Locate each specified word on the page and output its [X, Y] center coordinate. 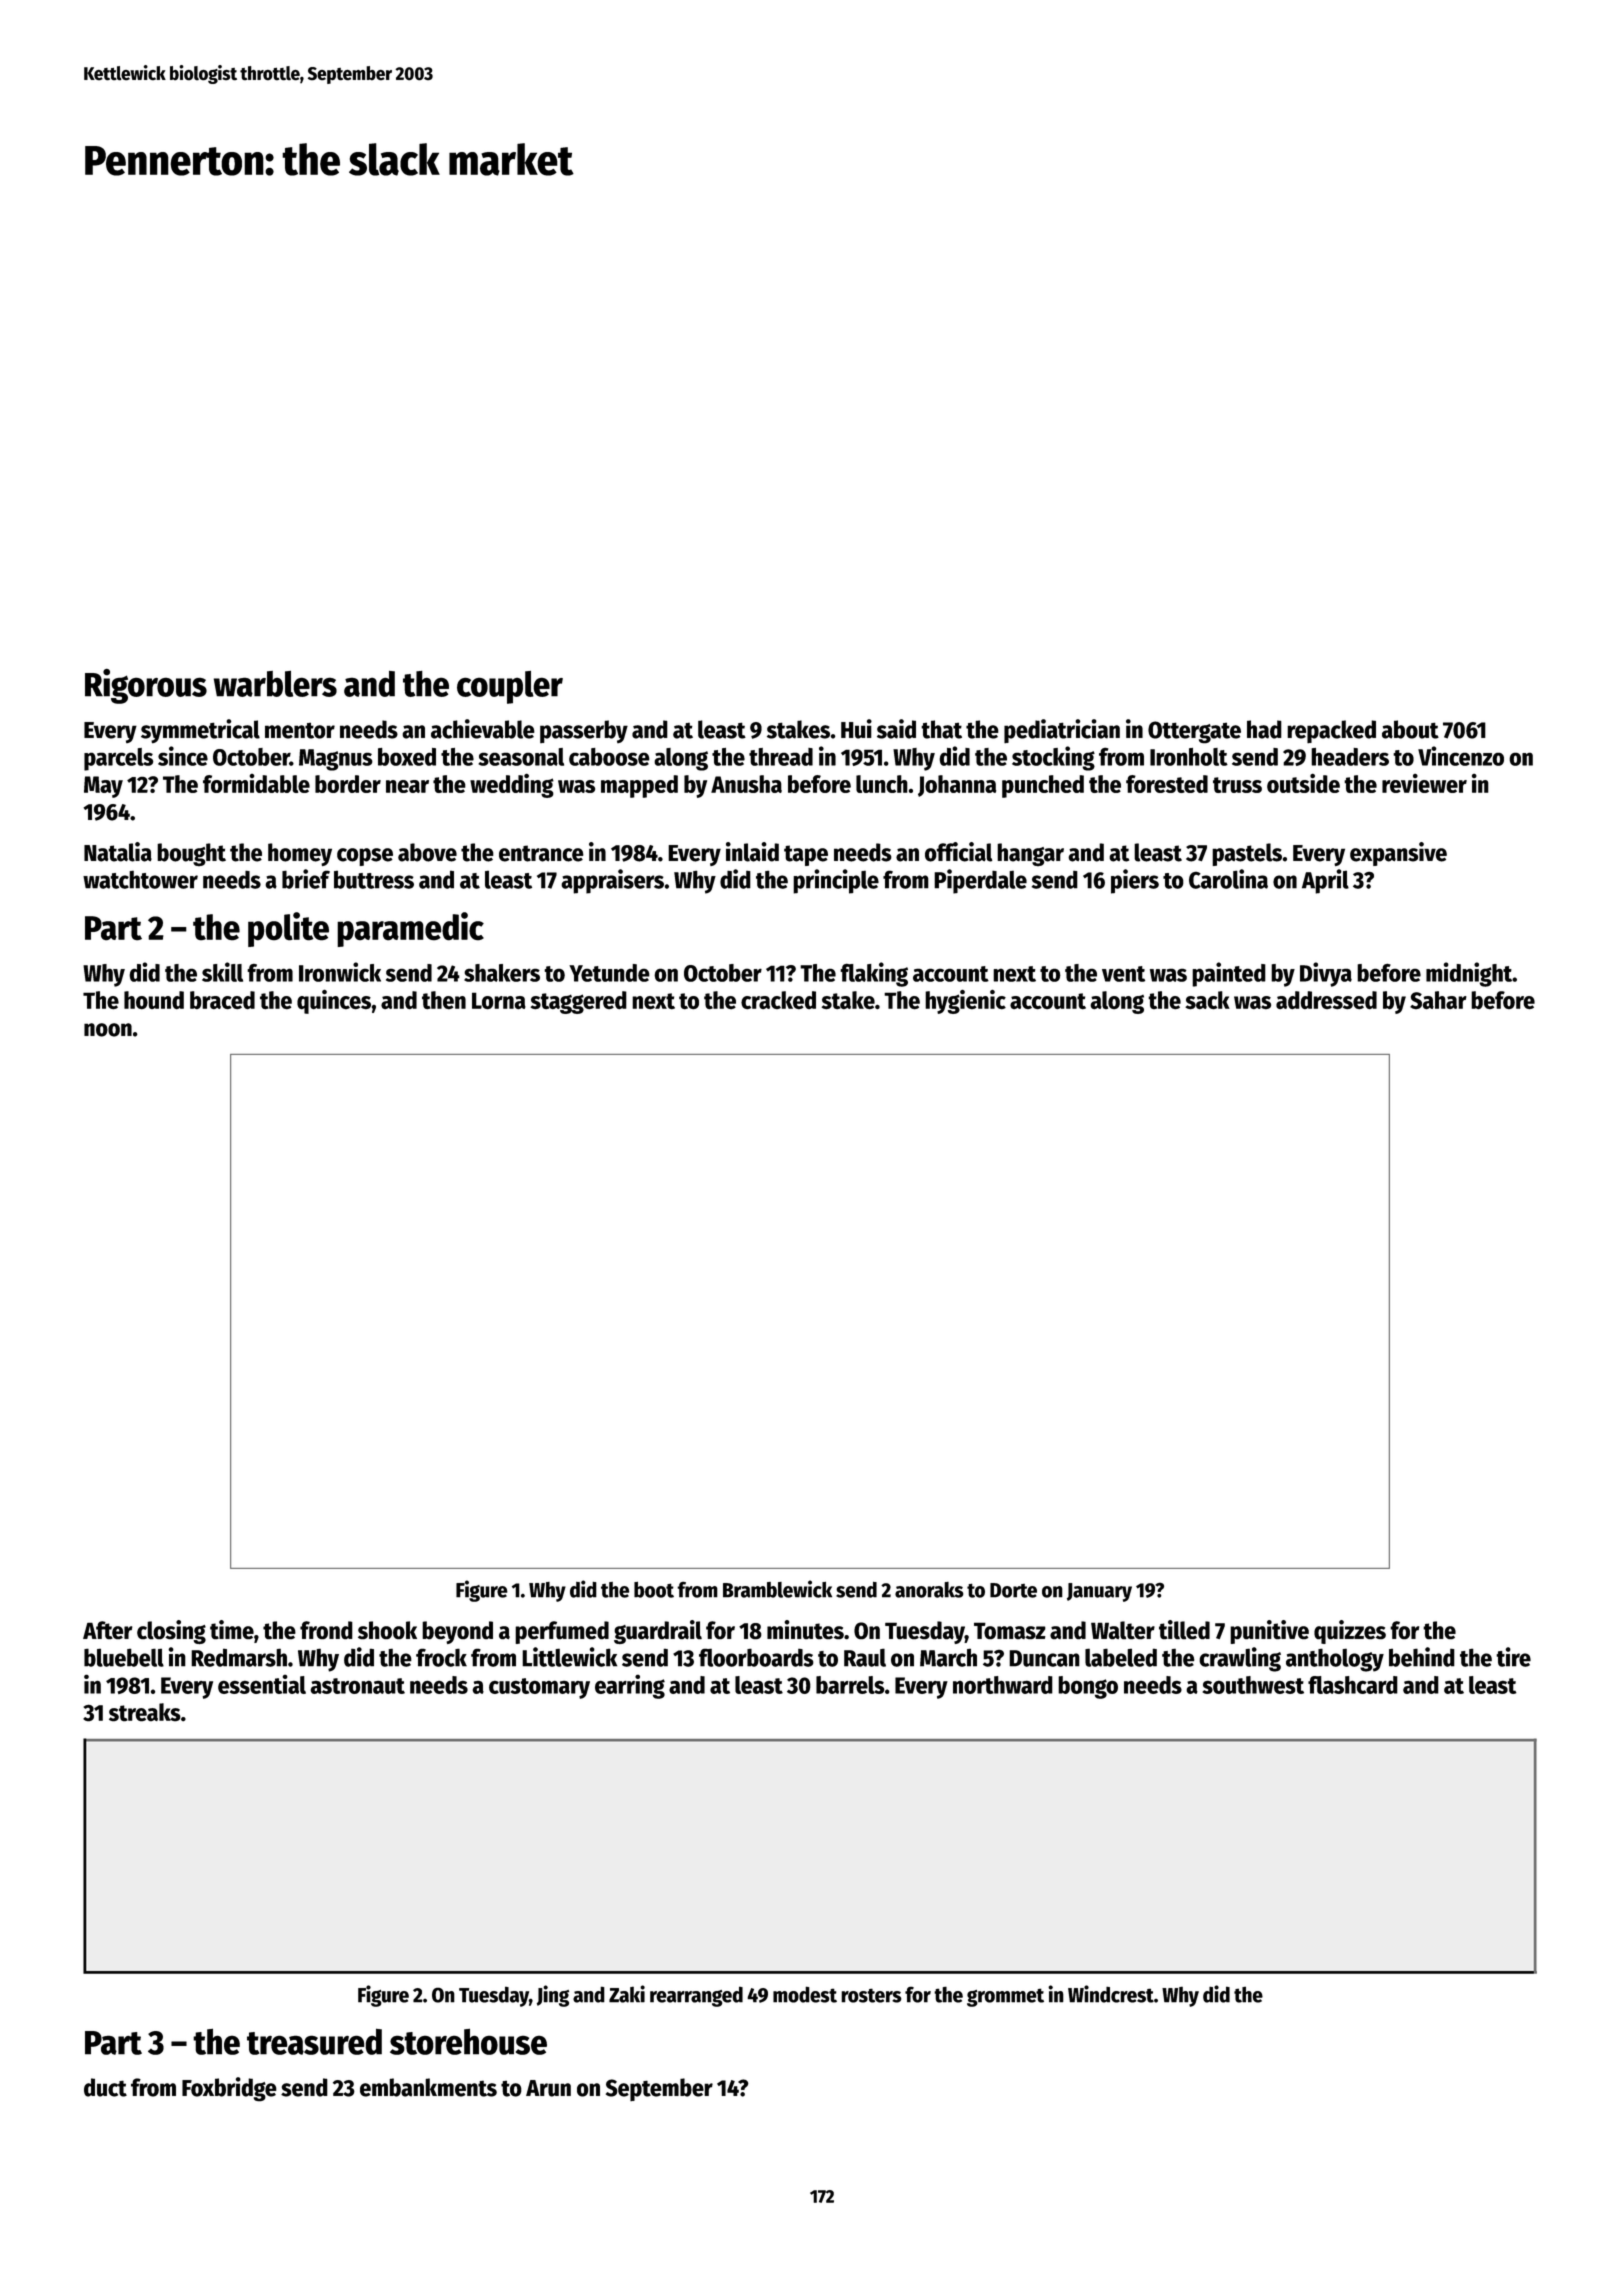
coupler [510, 687]
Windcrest [1111, 1994]
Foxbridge [229, 2089]
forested [1167, 784]
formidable [256, 783]
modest [805, 1994]
